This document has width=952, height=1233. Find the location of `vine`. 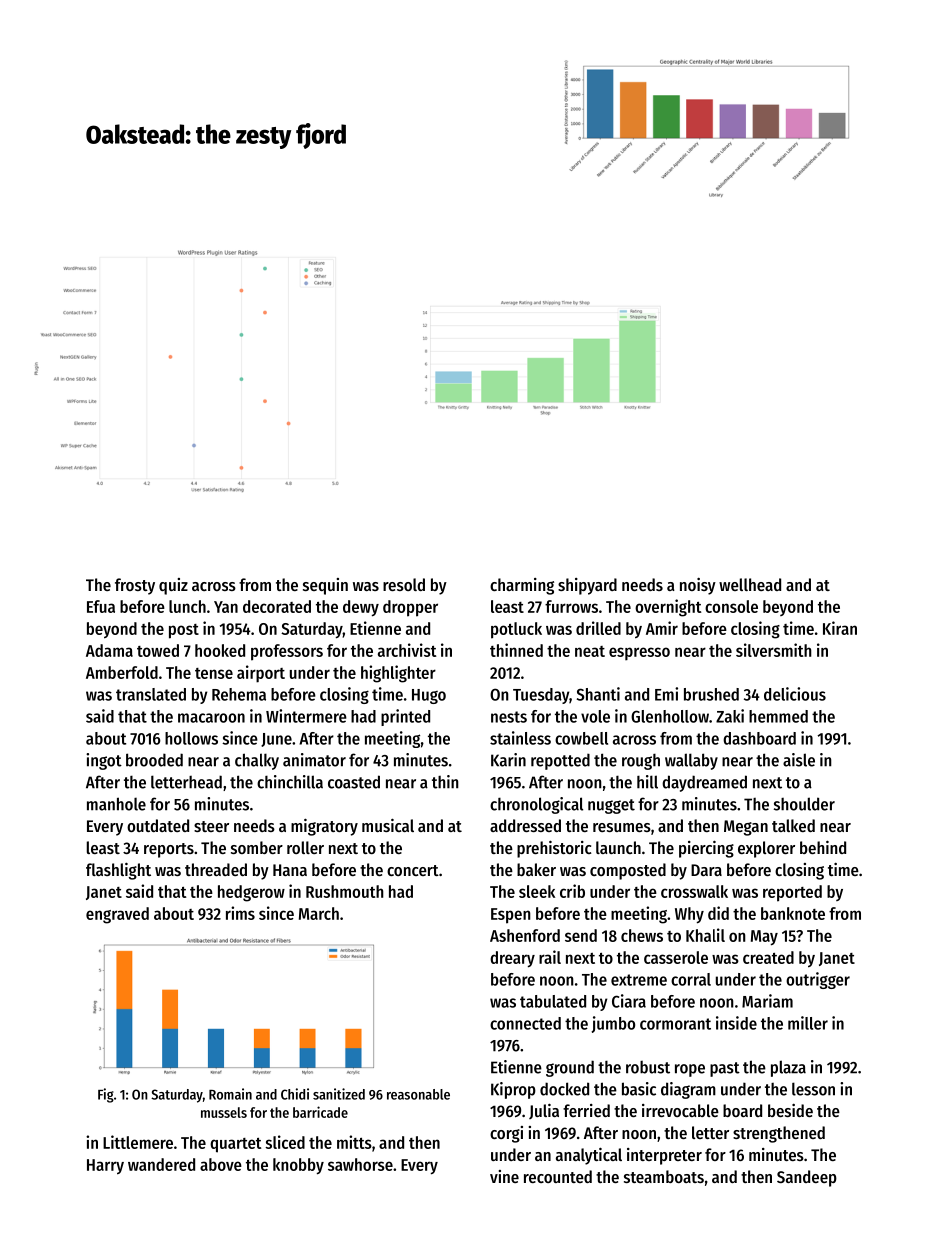

vine is located at coordinates (504, 1176).
